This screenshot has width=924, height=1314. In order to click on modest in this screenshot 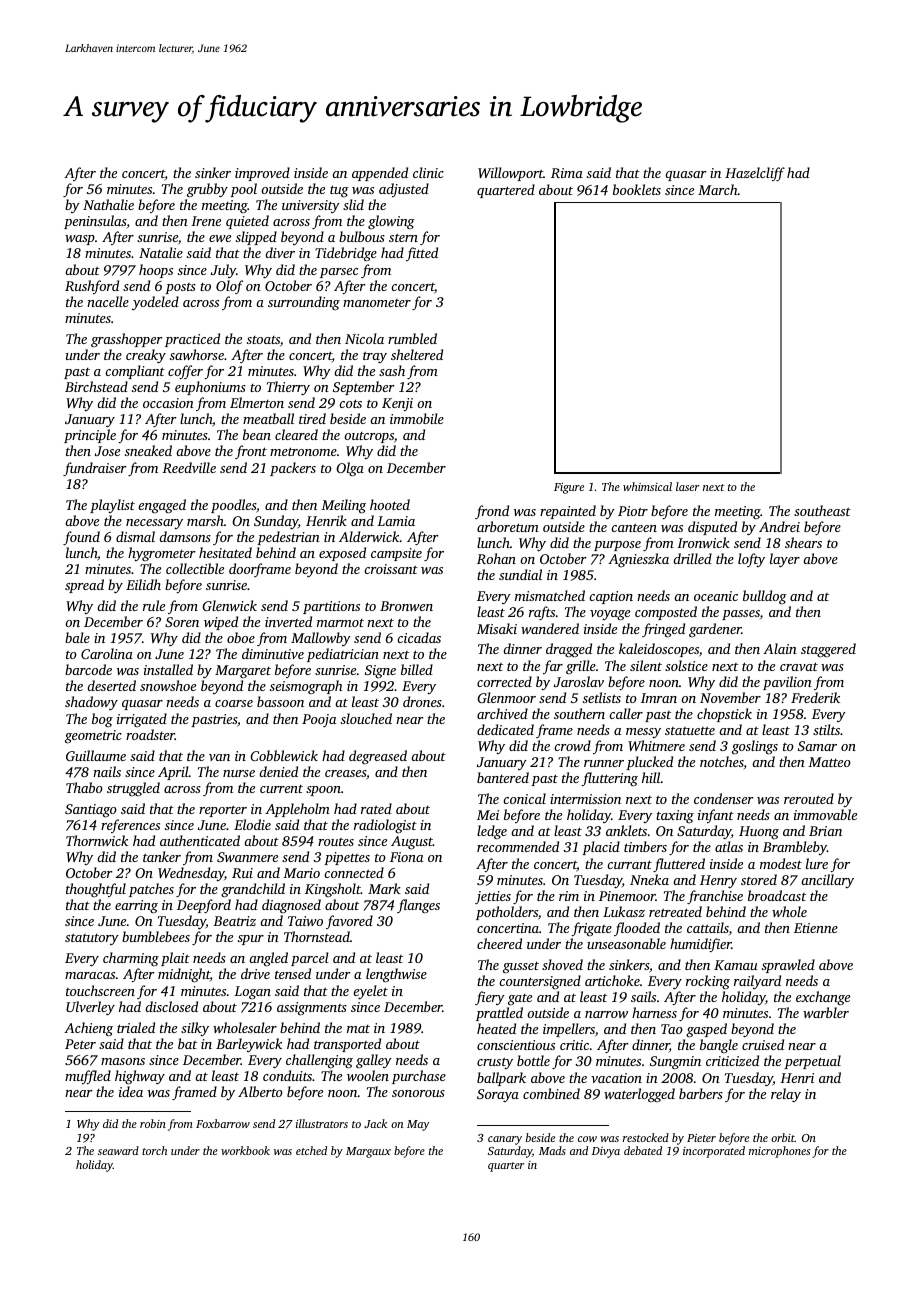, I will do `click(781, 863)`.
